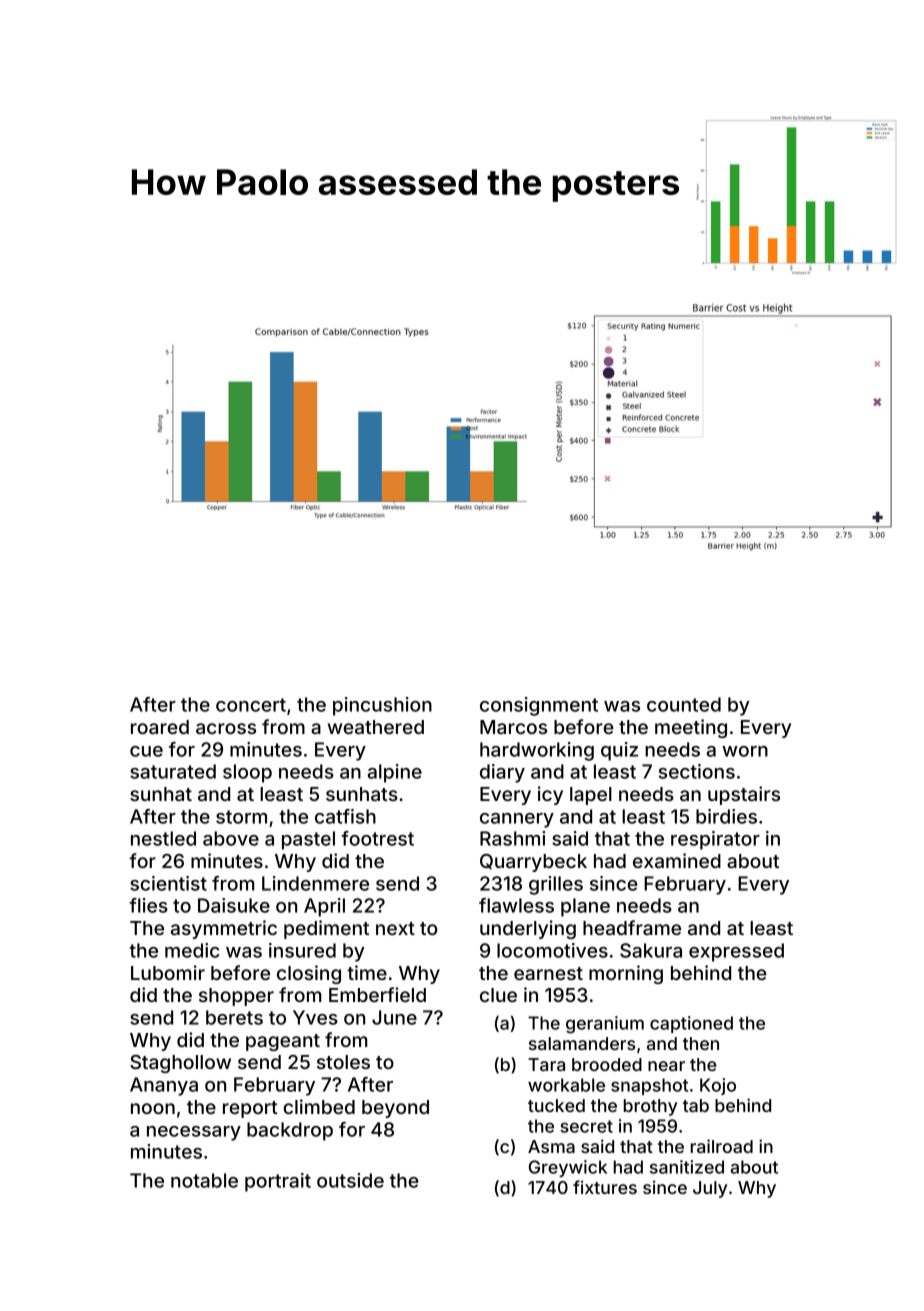 Image resolution: width=924 pixels, height=1311 pixels. I want to click on consignment, so click(539, 706).
